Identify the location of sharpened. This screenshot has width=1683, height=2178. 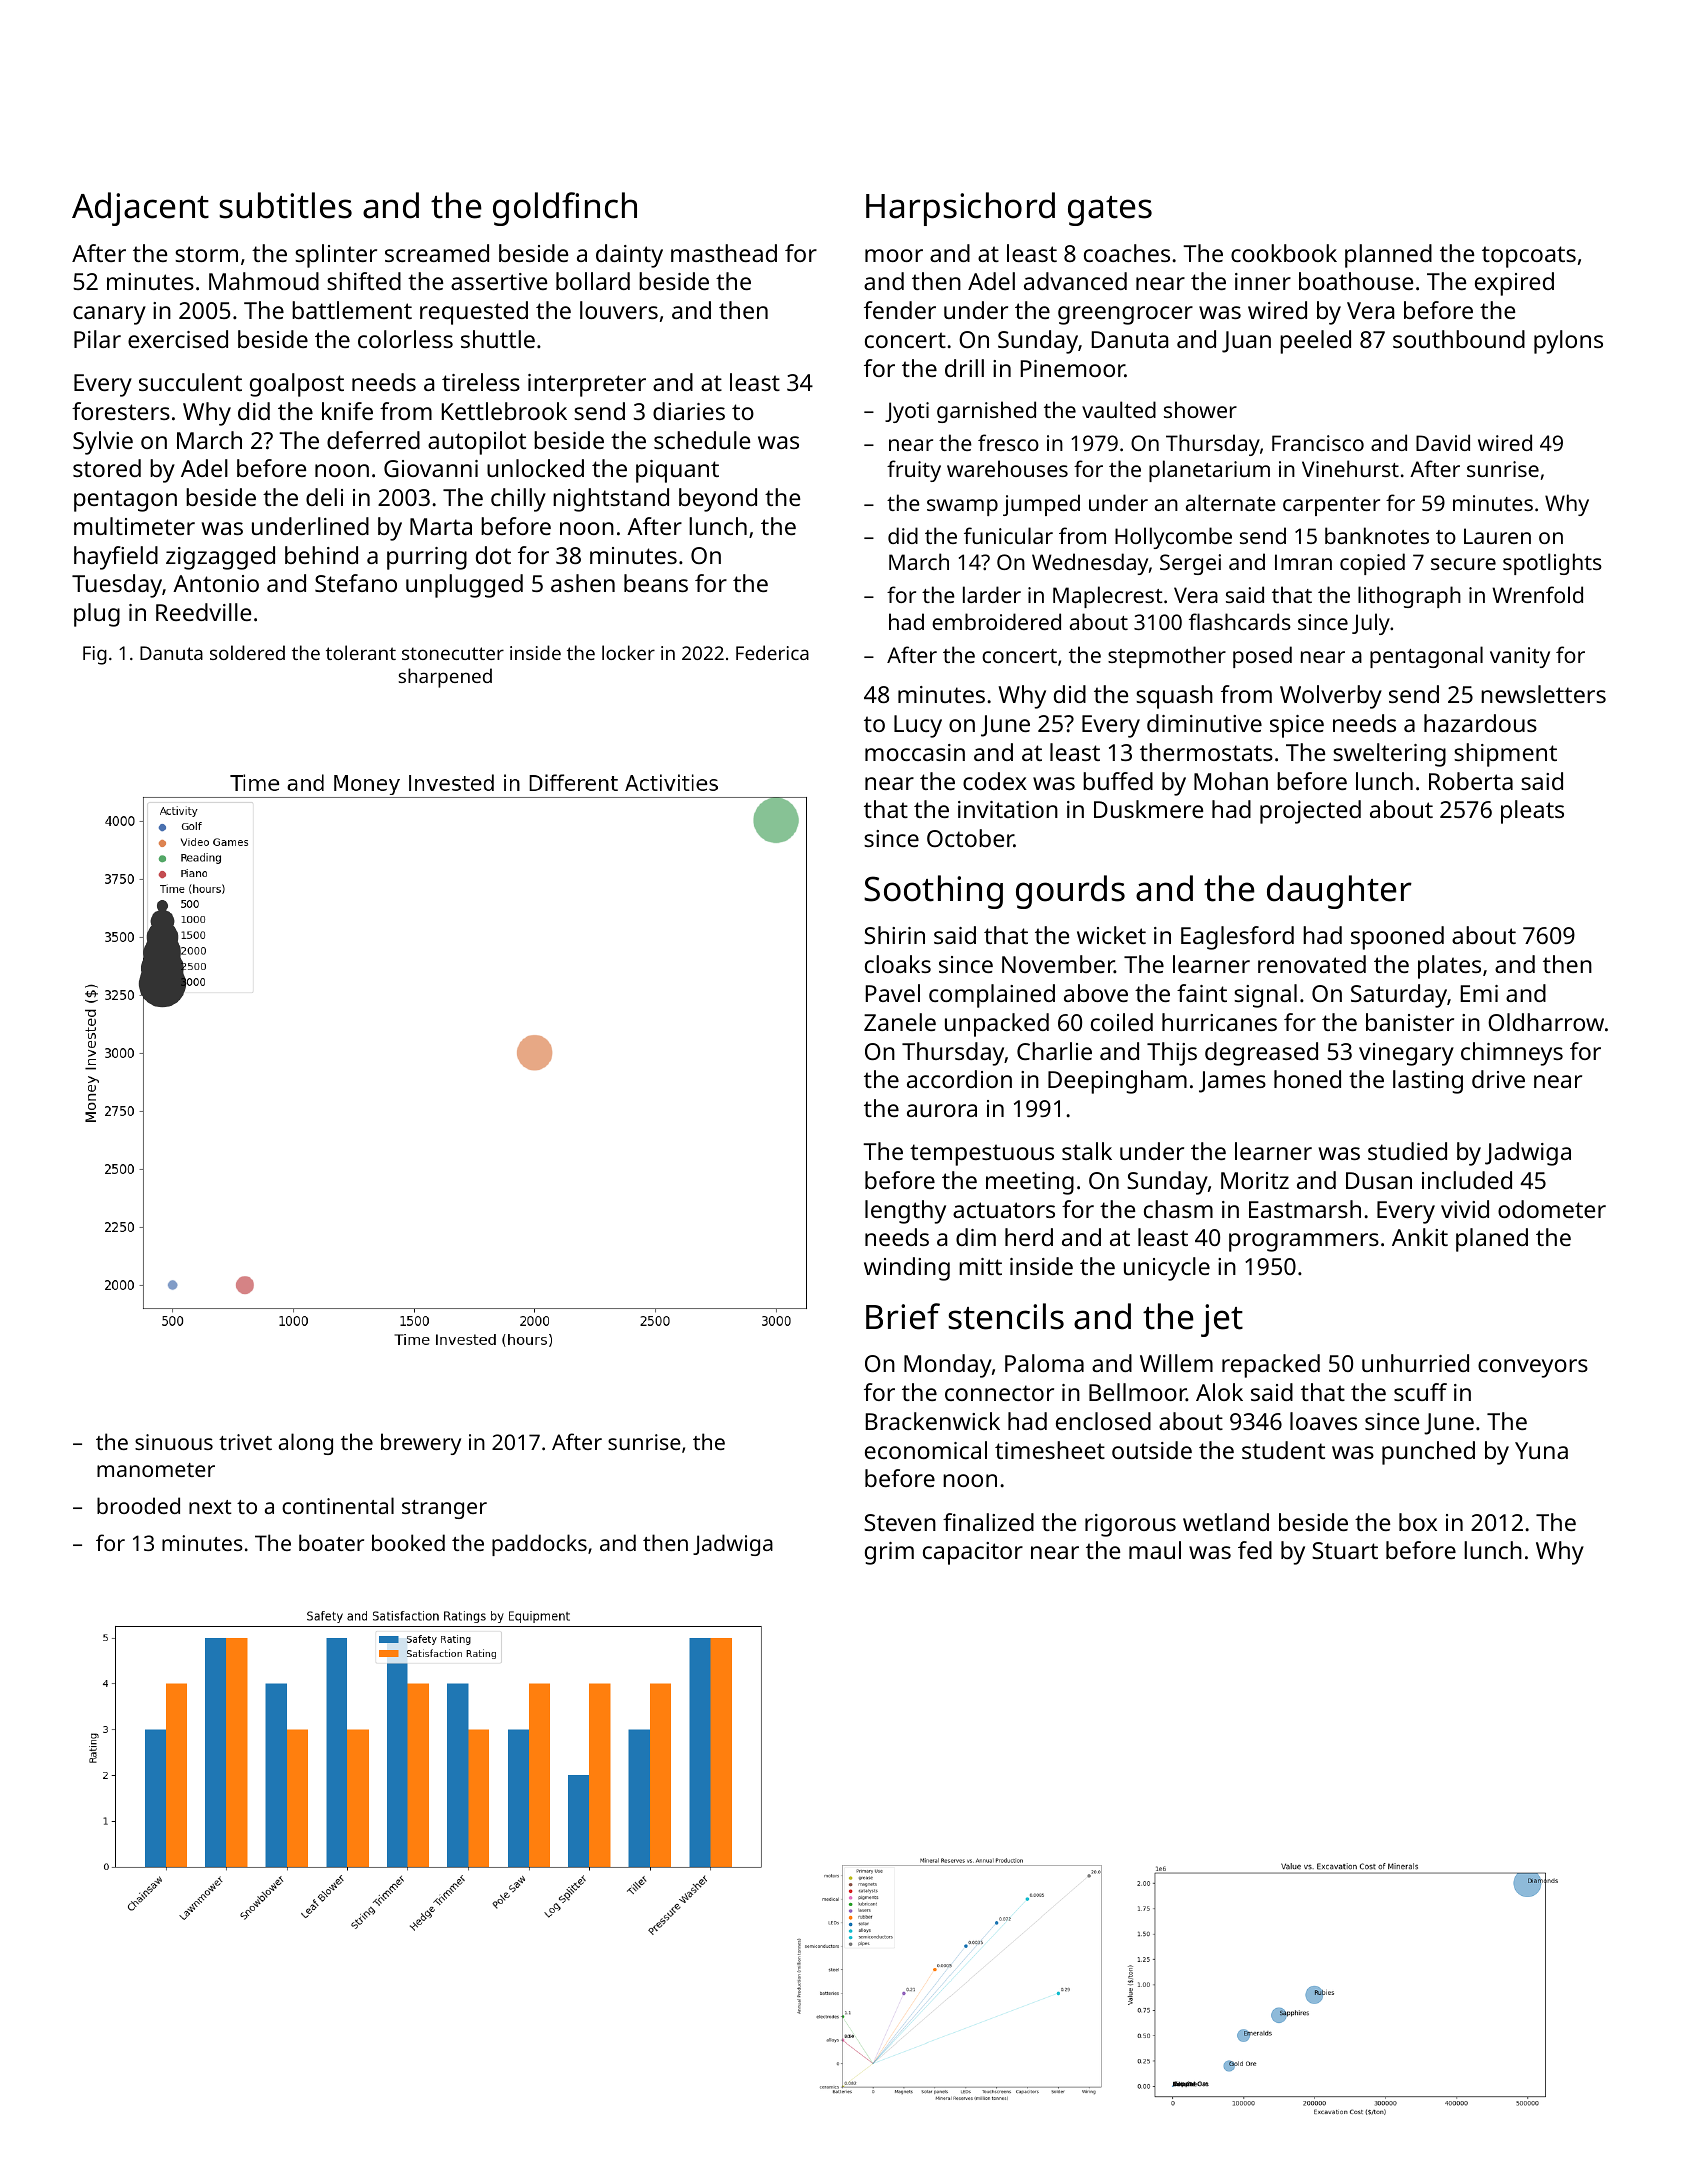
(445, 678).
